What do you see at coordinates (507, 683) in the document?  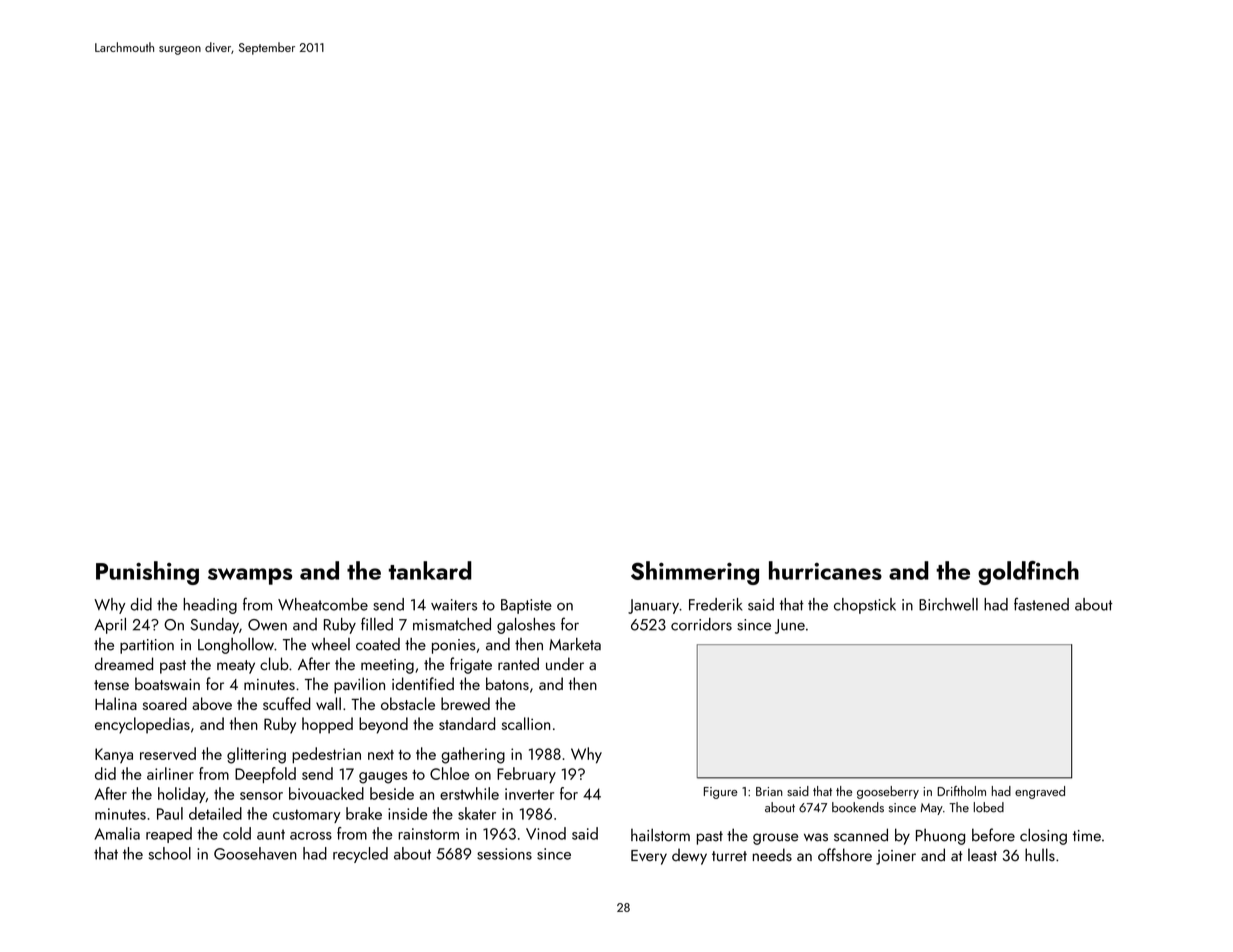 I see `batons` at bounding box center [507, 683].
